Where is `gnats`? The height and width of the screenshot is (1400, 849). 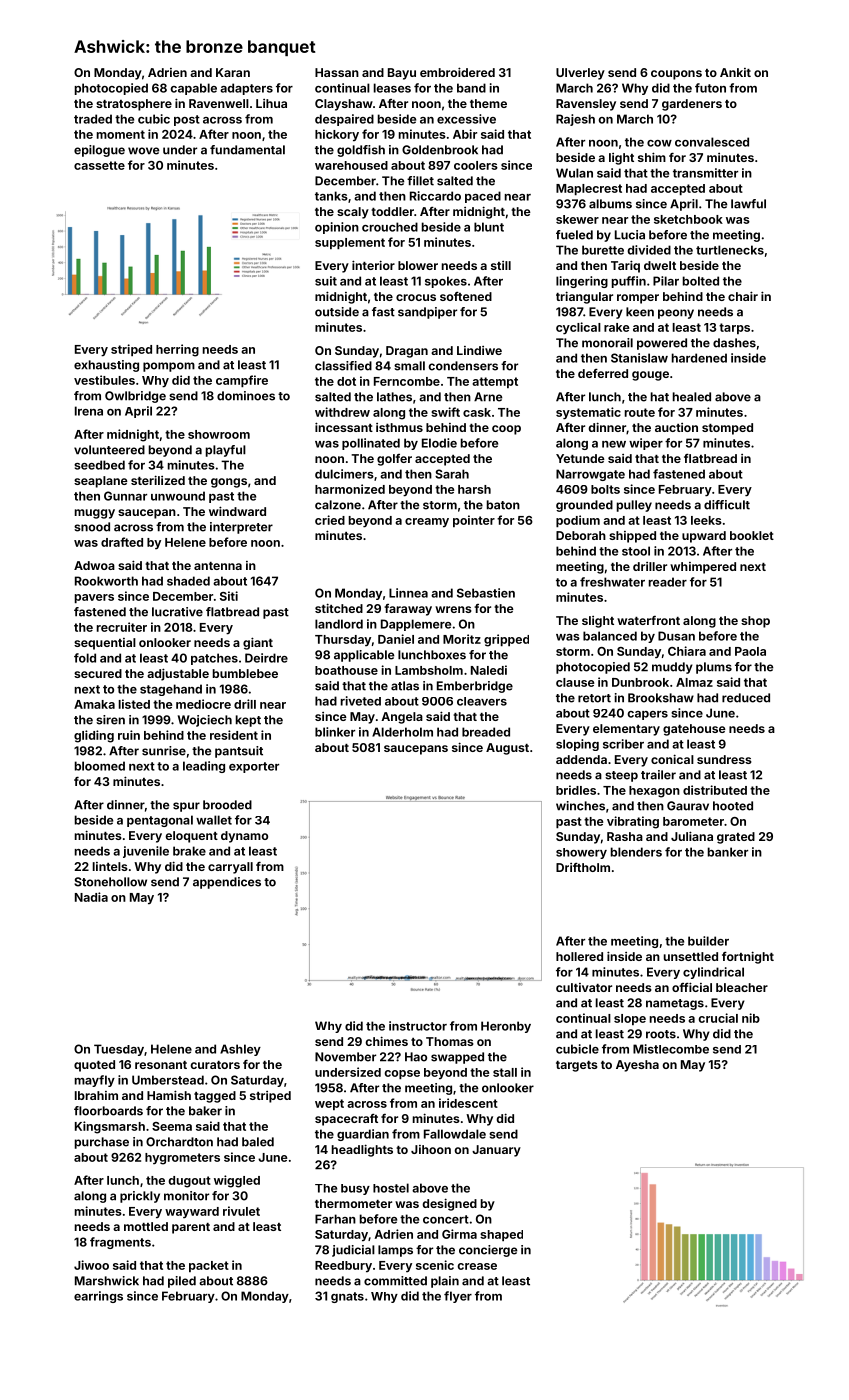
gnats is located at coordinates (347, 1297).
